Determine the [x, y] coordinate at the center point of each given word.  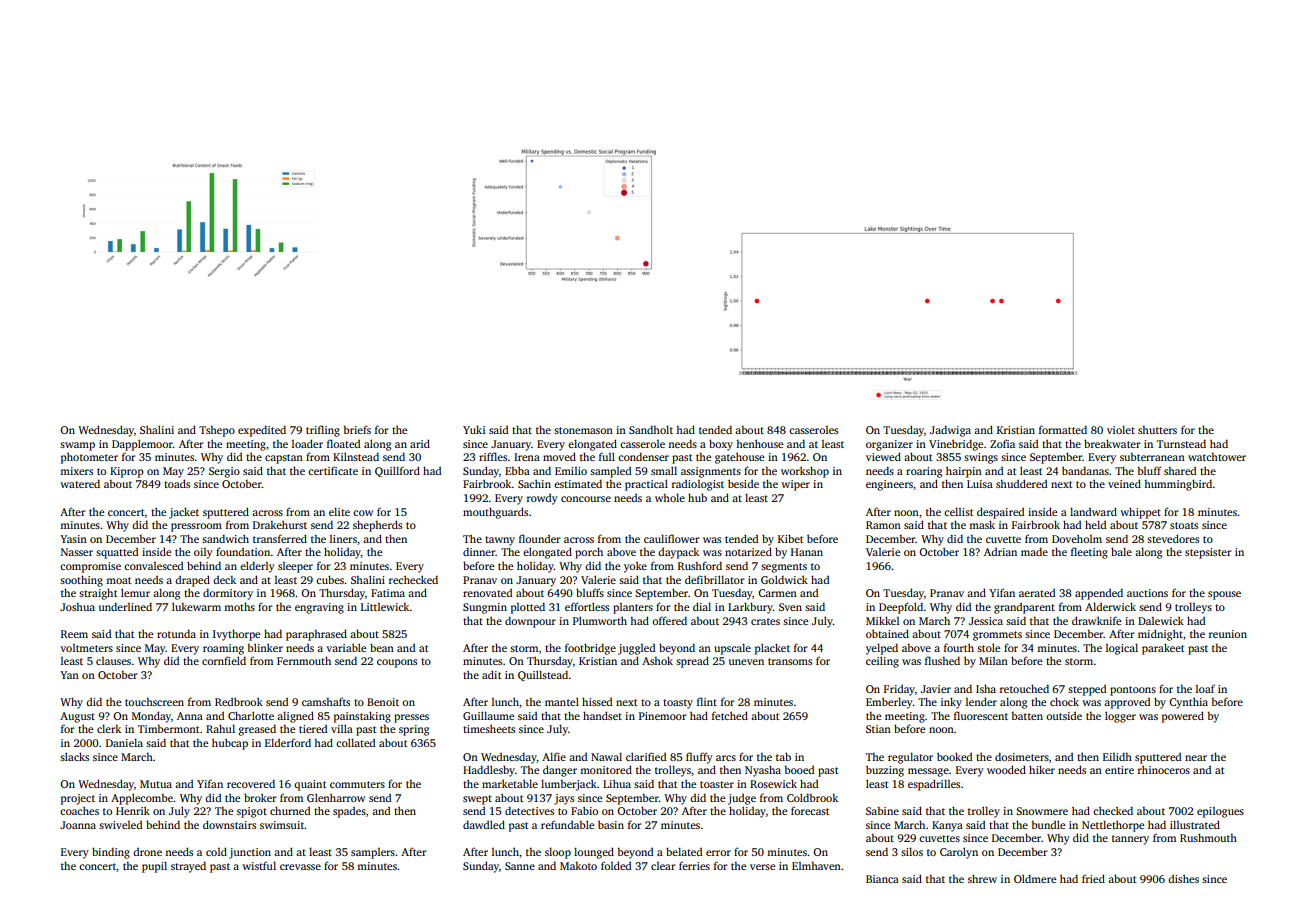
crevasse [300, 867]
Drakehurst [280, 524]
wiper [795, 485]
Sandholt [651, 429]
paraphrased [316, 635]
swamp [77, 446]
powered [1183, 717]
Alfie [554, 756]
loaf [1205, 688]
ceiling [882, 662]
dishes [1183, 878]
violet [1121, 429]
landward [1093, 511]
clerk [109, 728]
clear [663, 866]
